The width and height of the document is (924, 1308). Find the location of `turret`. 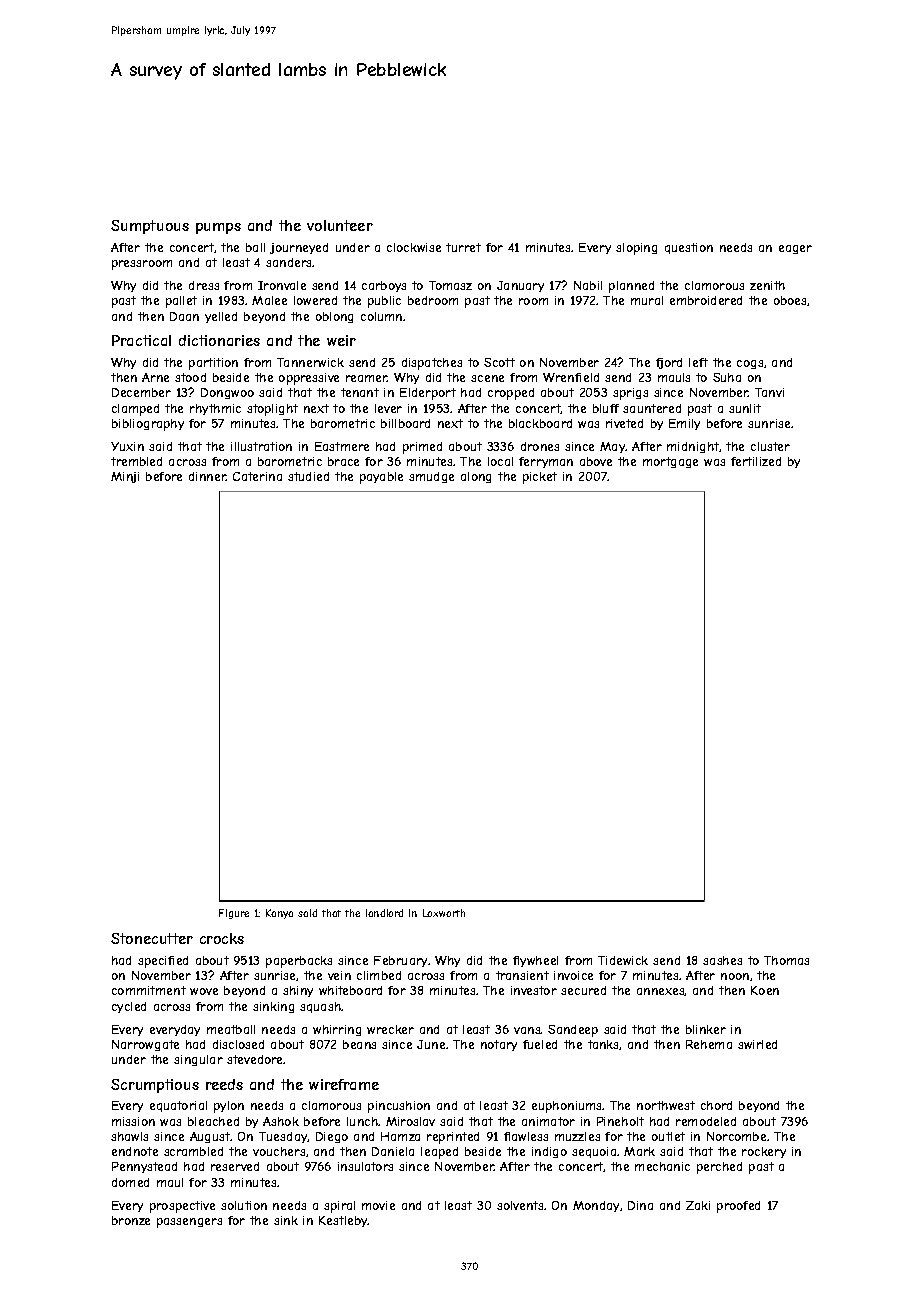

turret is located at coordinates (463, 247).
